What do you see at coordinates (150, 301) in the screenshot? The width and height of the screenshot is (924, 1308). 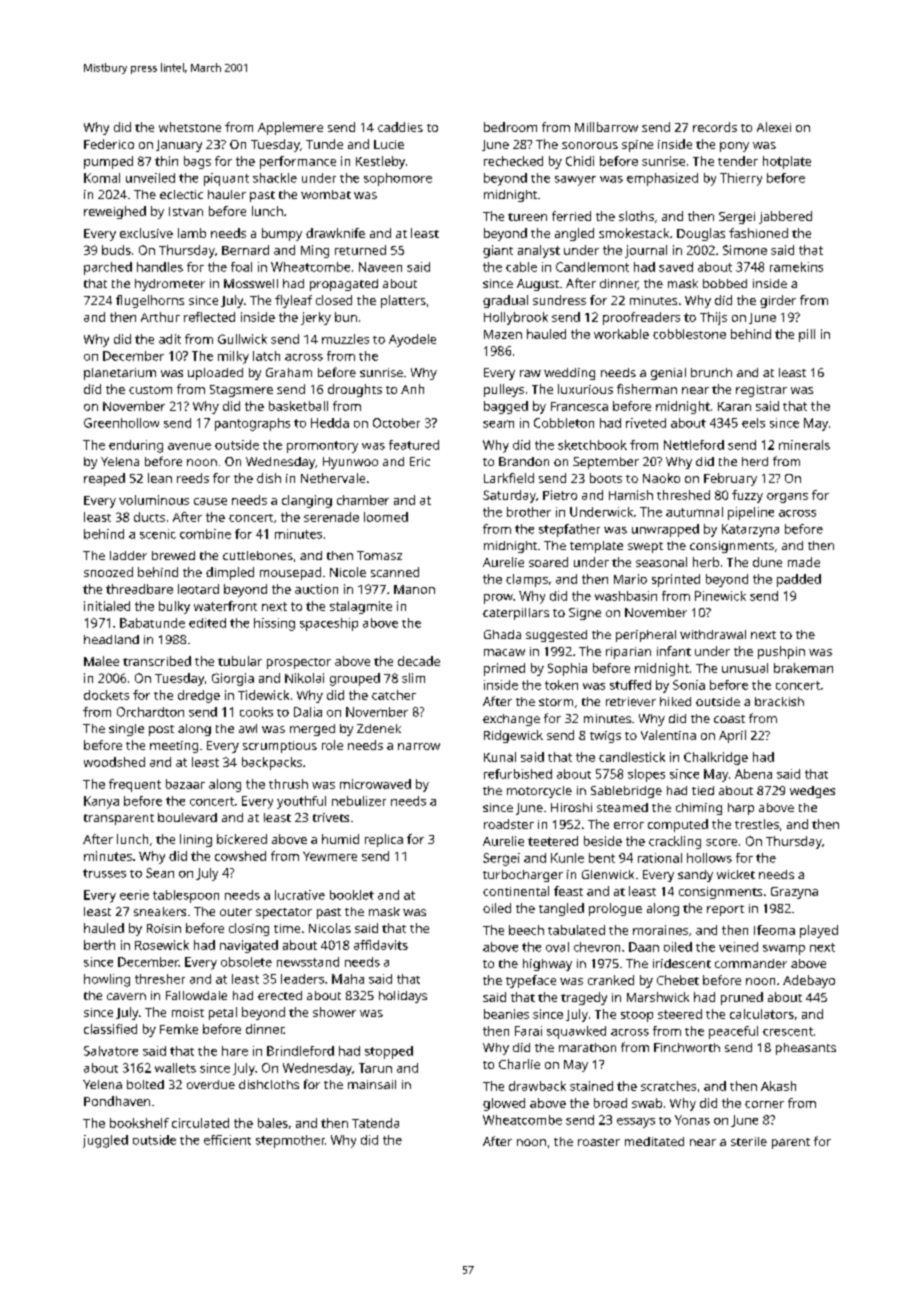 I see `flugelhorns` at bounding box center [150, 301].
